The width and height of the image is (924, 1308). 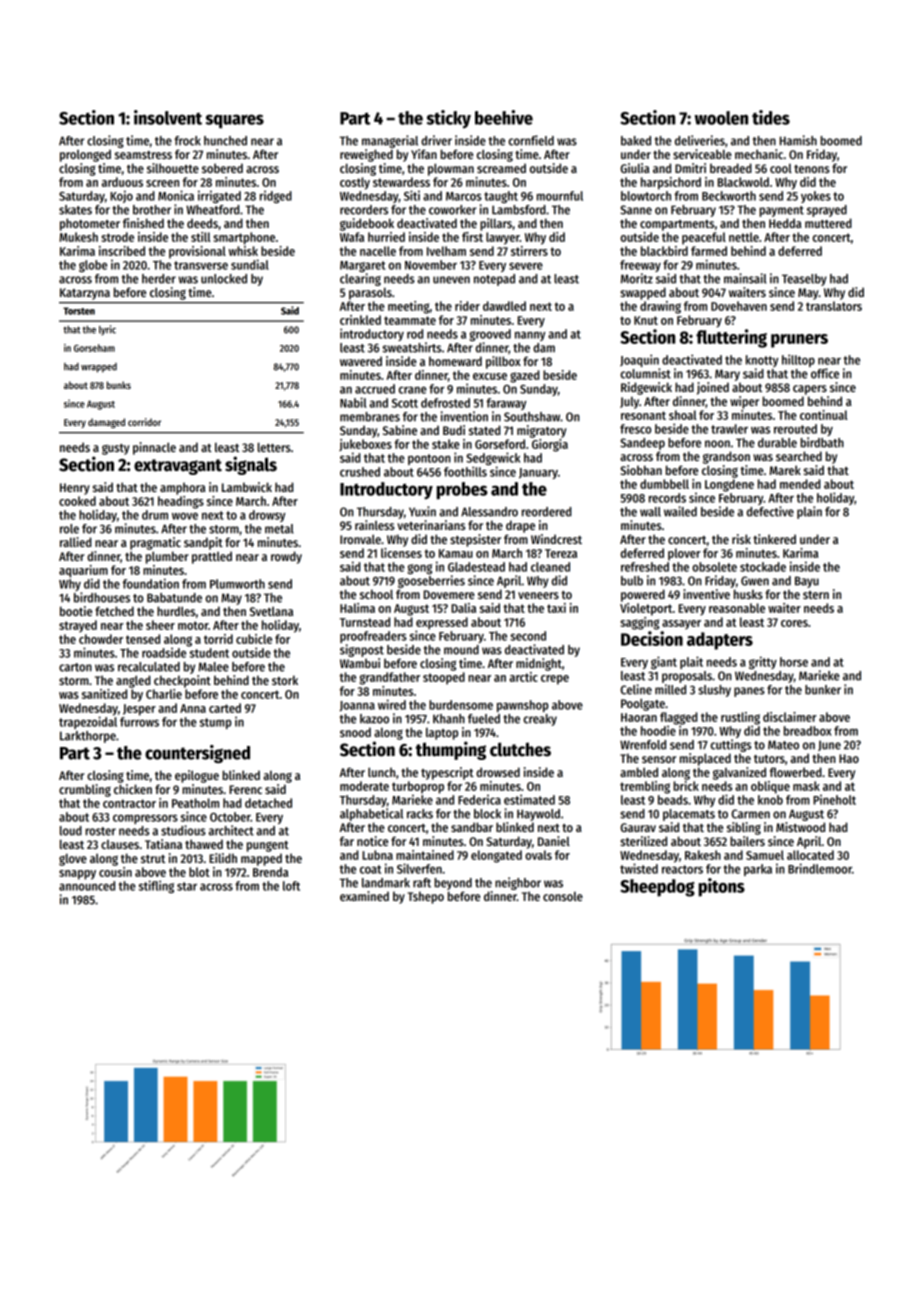 I want to click on flowerbed, so click(x=796, y=772).
